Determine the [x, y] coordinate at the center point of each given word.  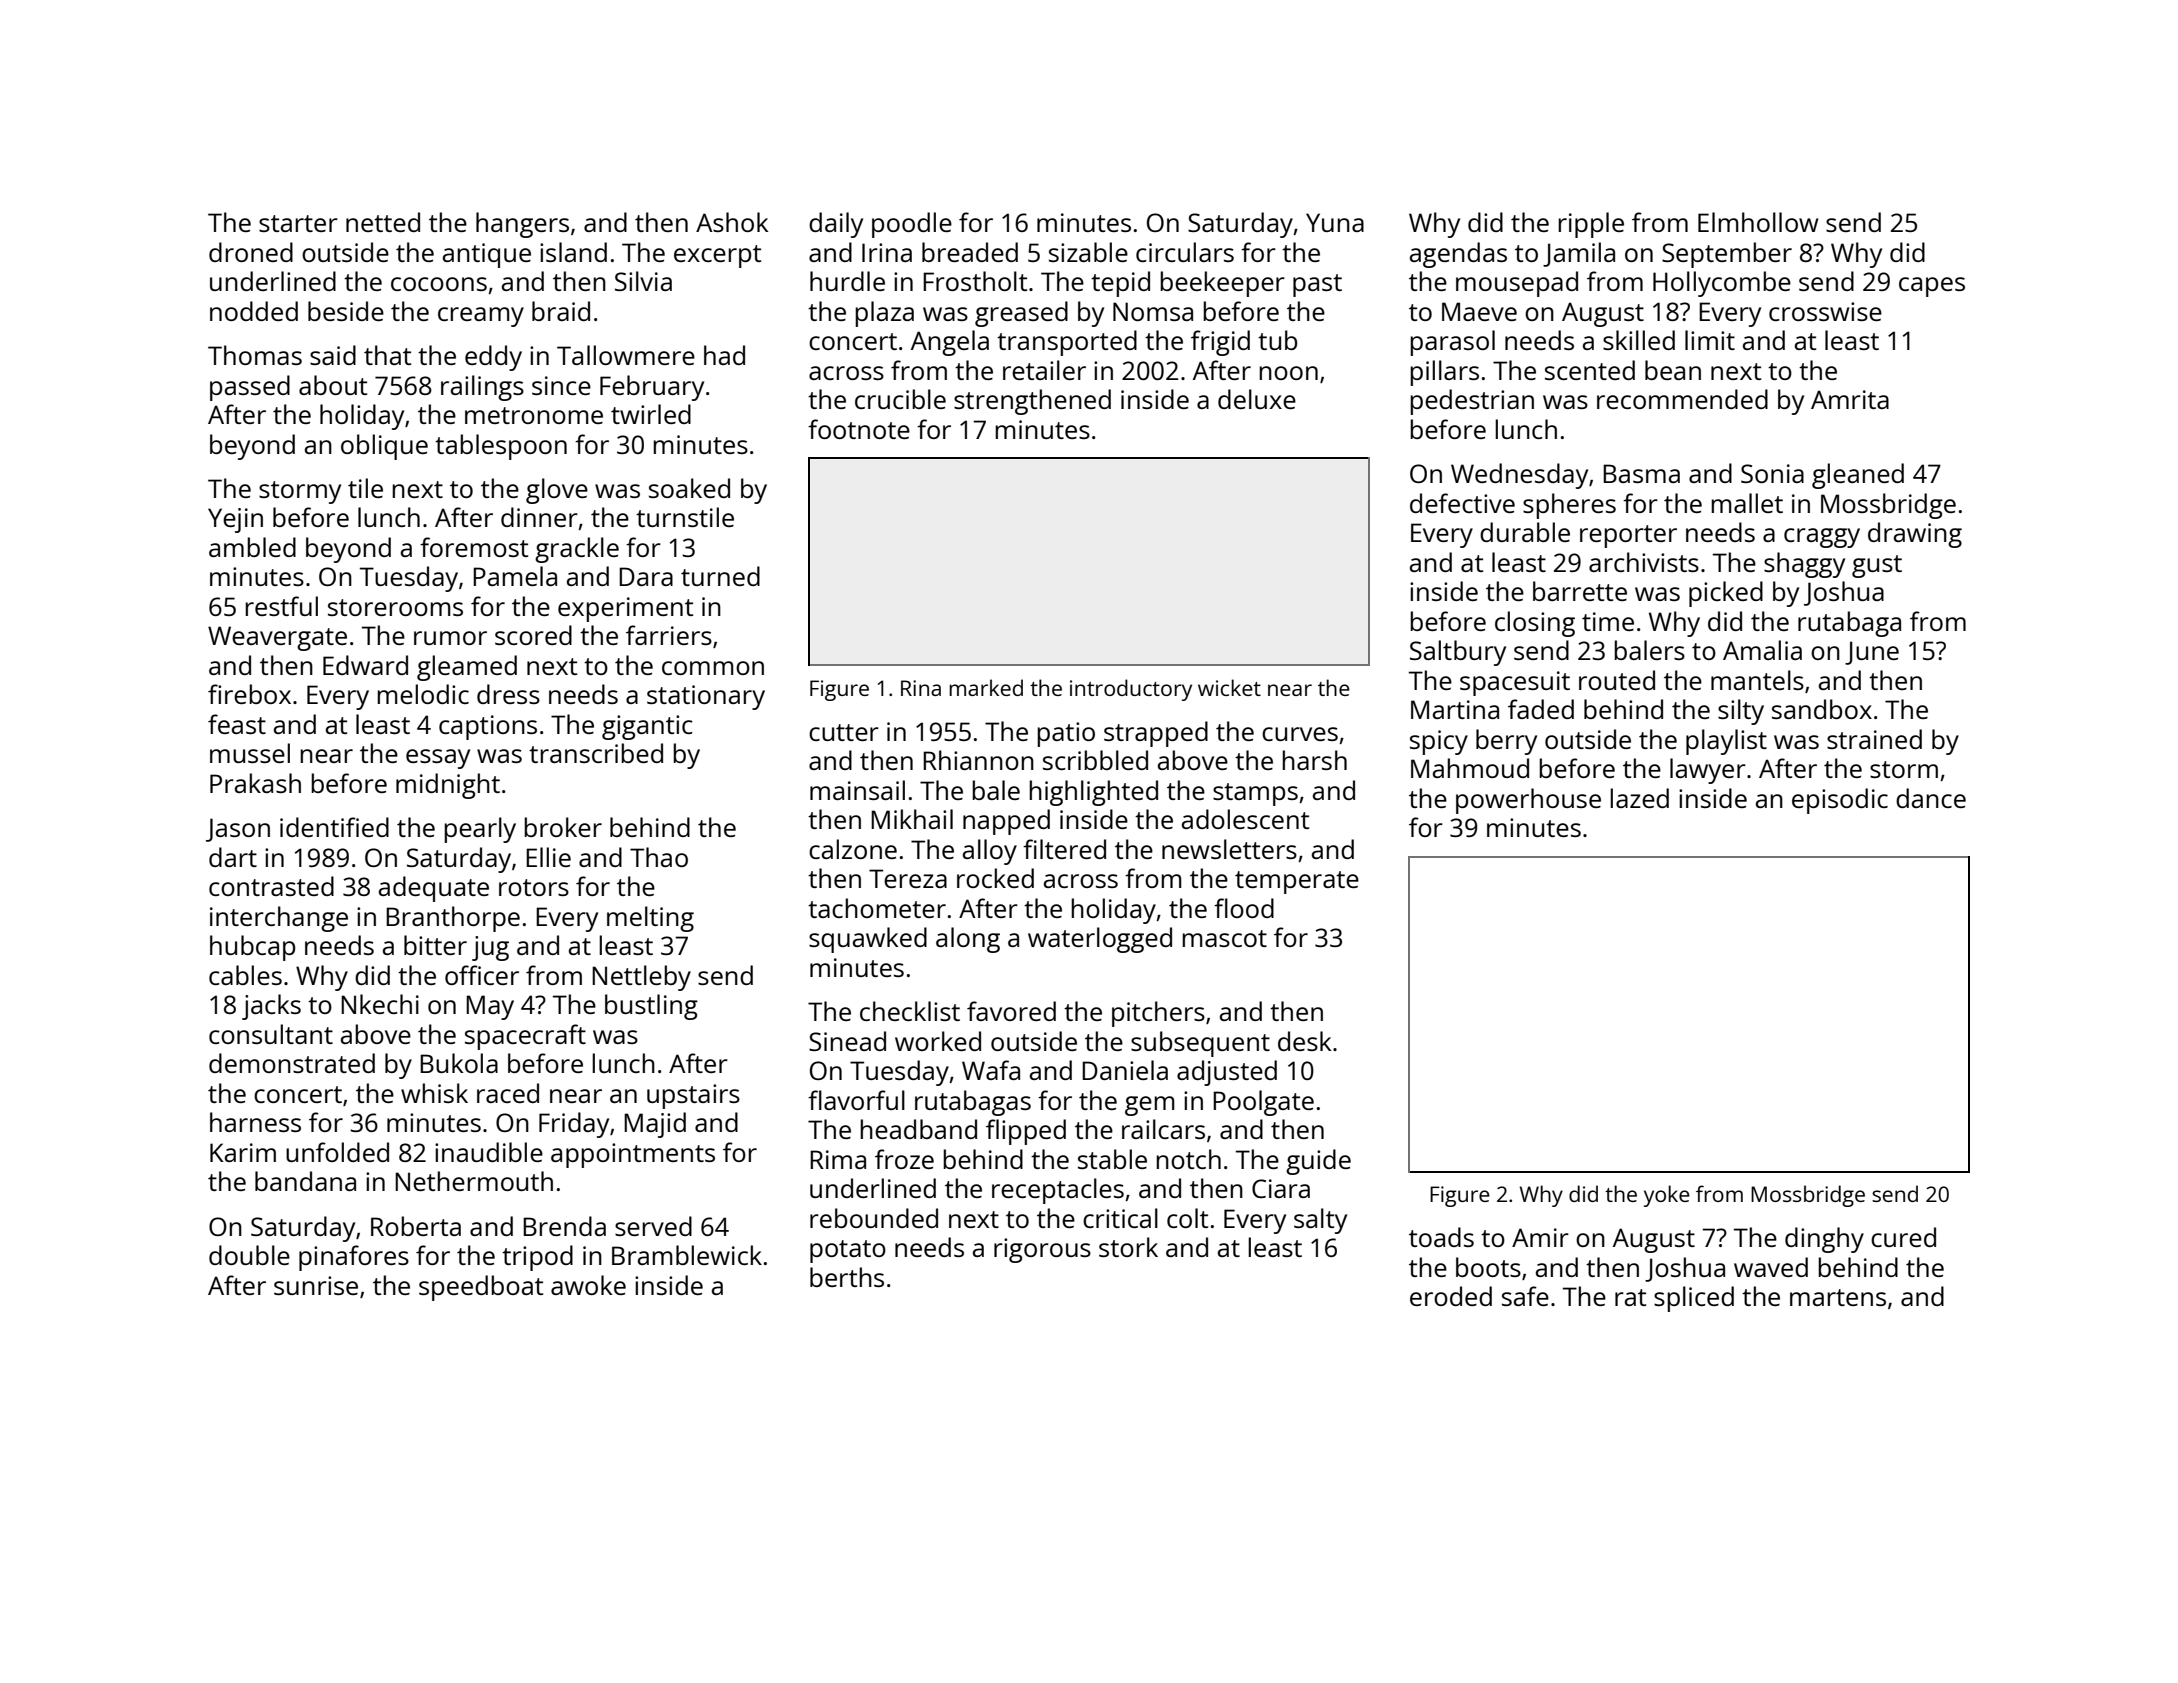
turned [720, 576]
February [652, 388]
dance [1931, 798]
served [653, 1226]
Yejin [235, 520]
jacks [271, 1007]
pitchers [1158, 1014]
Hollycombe [1722, 284]
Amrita [1850, 399]
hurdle [847, 281]
